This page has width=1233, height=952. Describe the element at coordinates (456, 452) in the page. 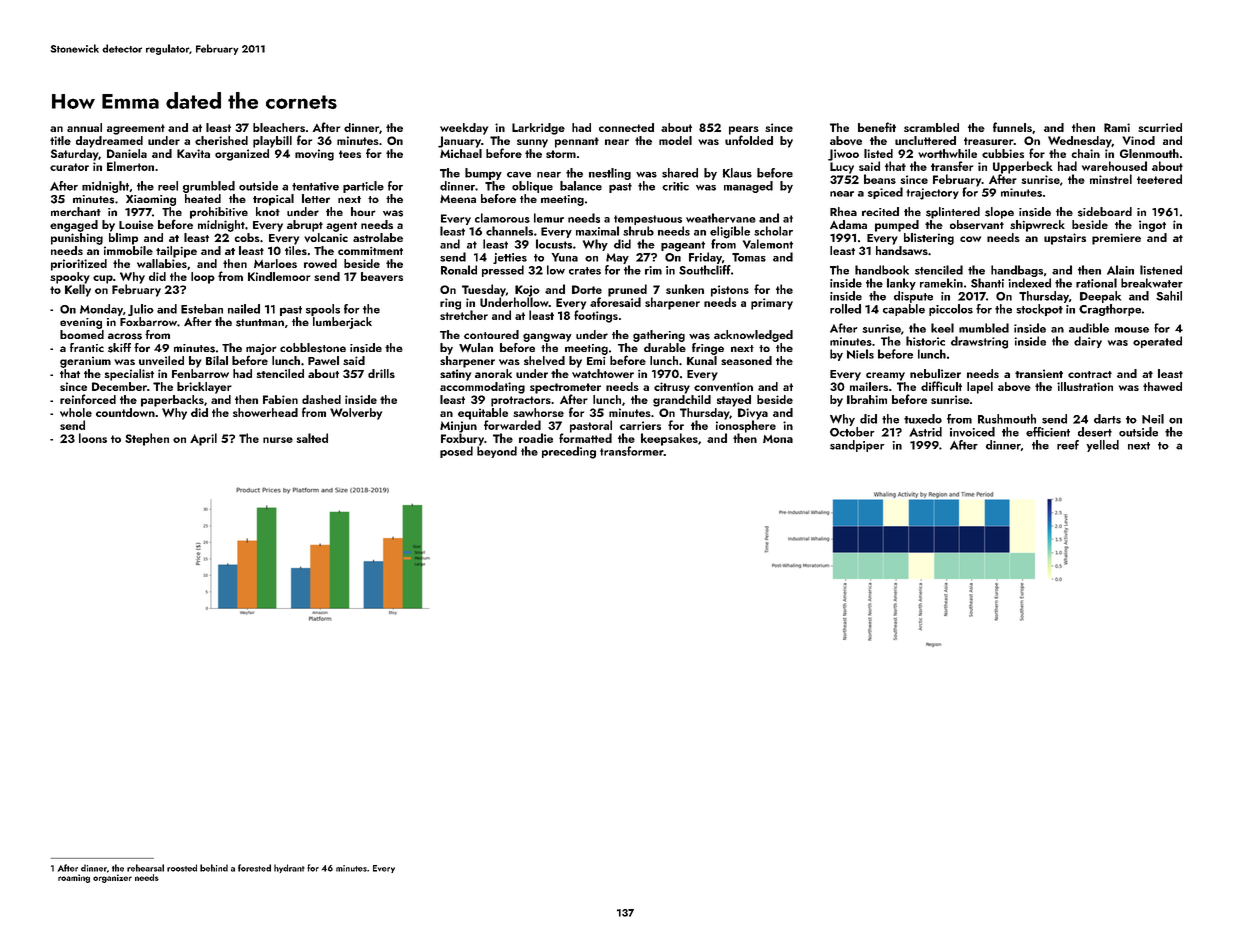

I see `posed` at that location.
